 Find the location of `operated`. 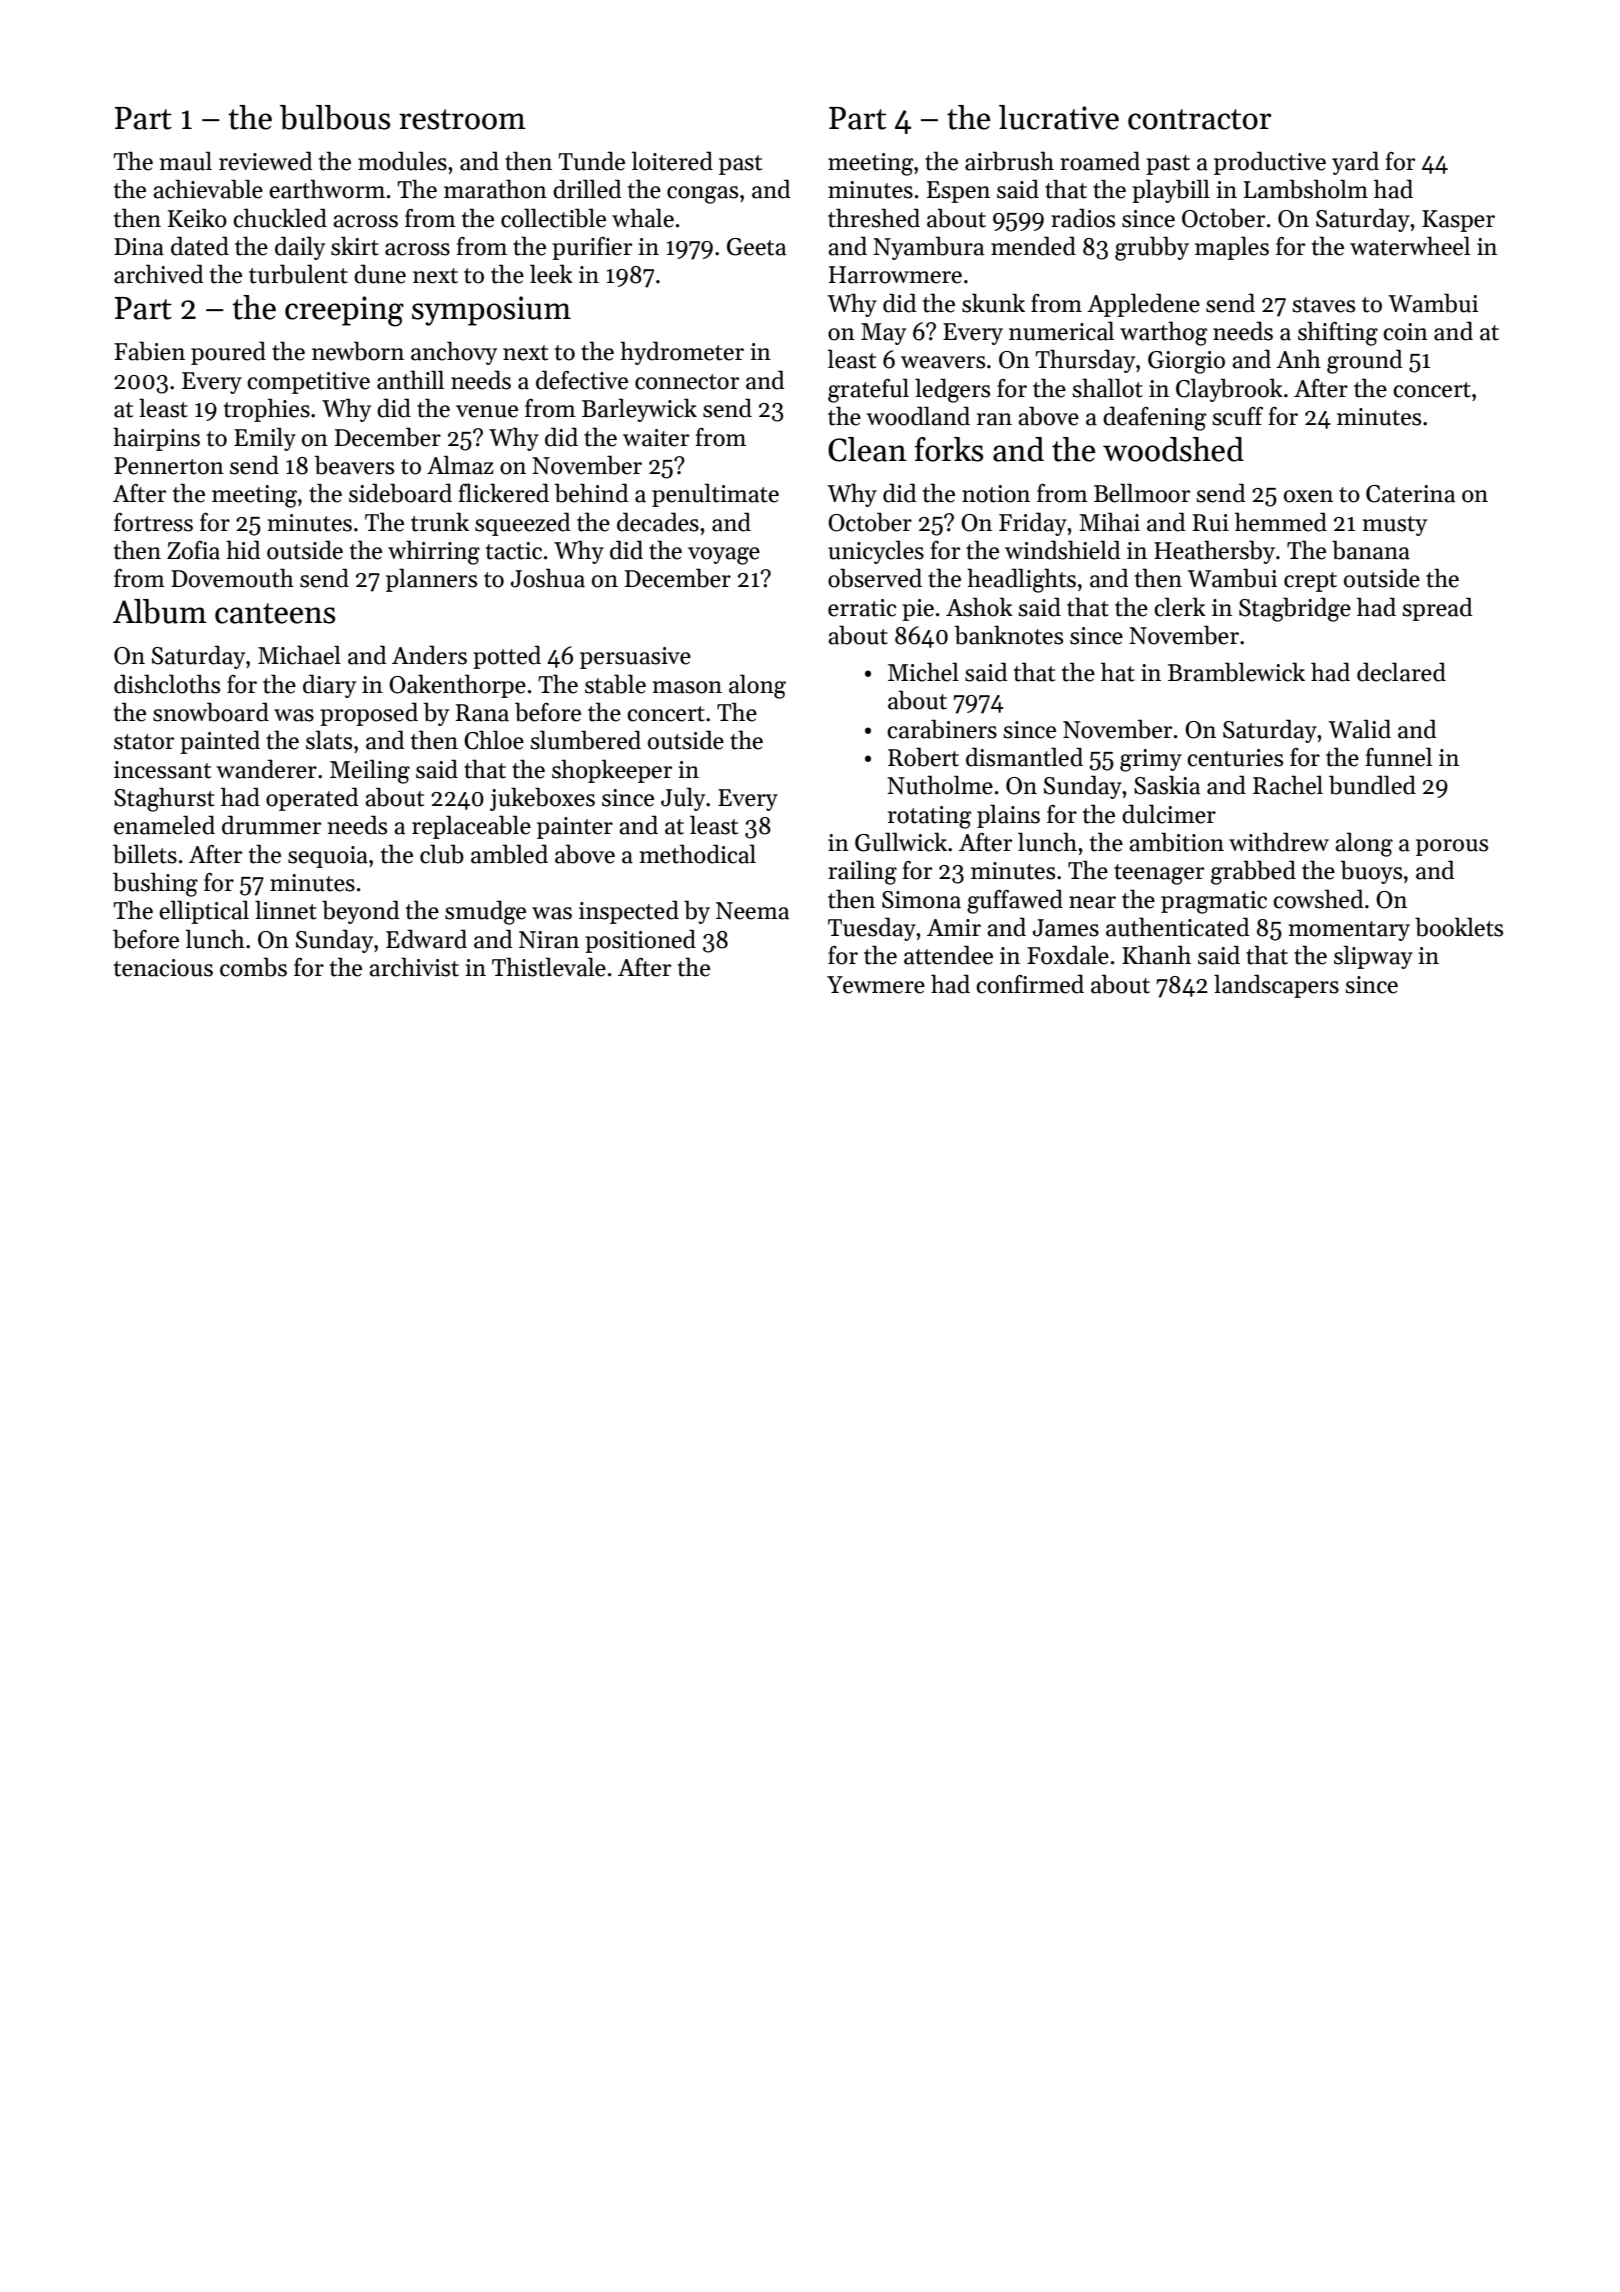

operated is located at coordinates (312, 799).
